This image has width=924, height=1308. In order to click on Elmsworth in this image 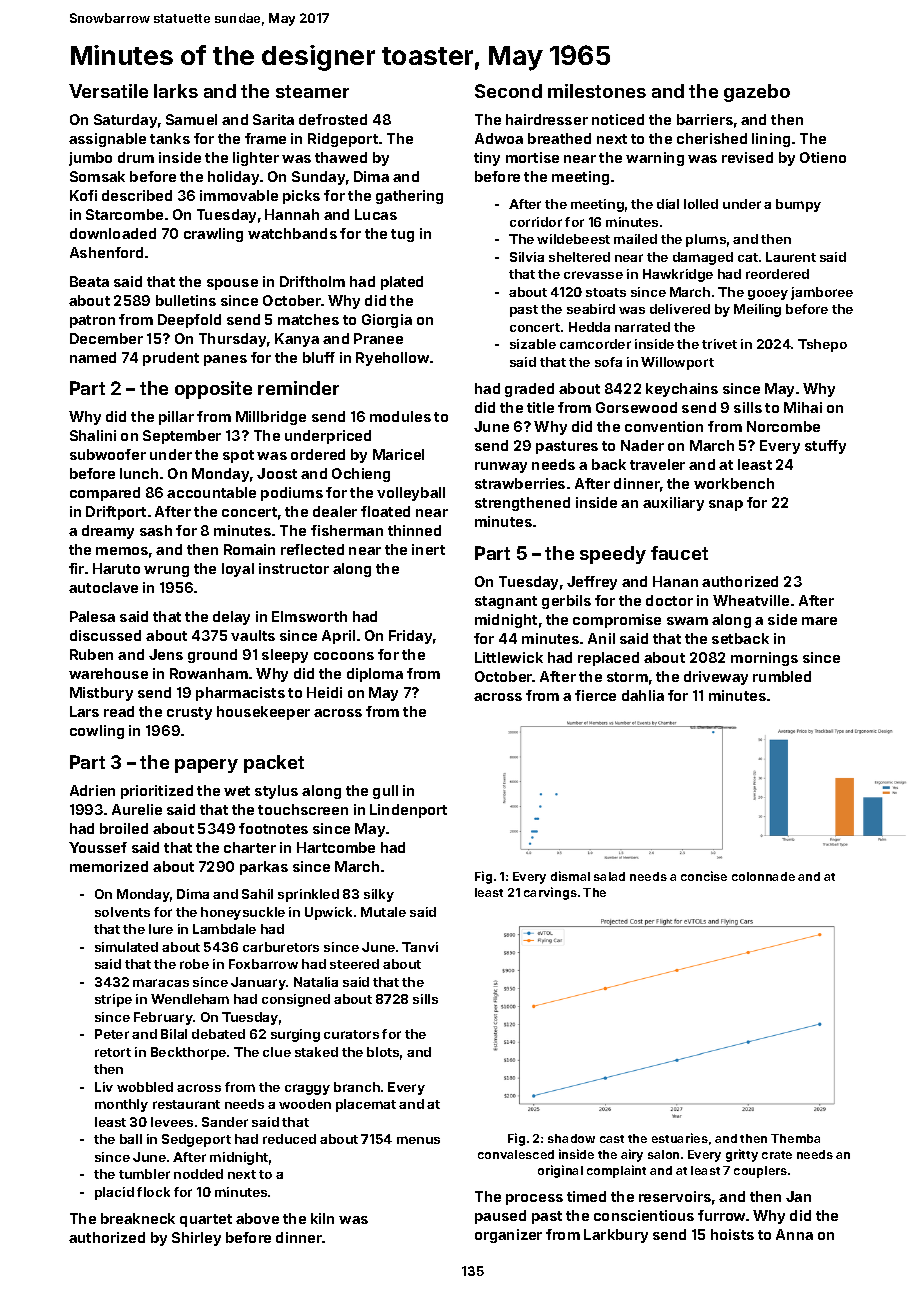, I will do `click(309, 616)`.
